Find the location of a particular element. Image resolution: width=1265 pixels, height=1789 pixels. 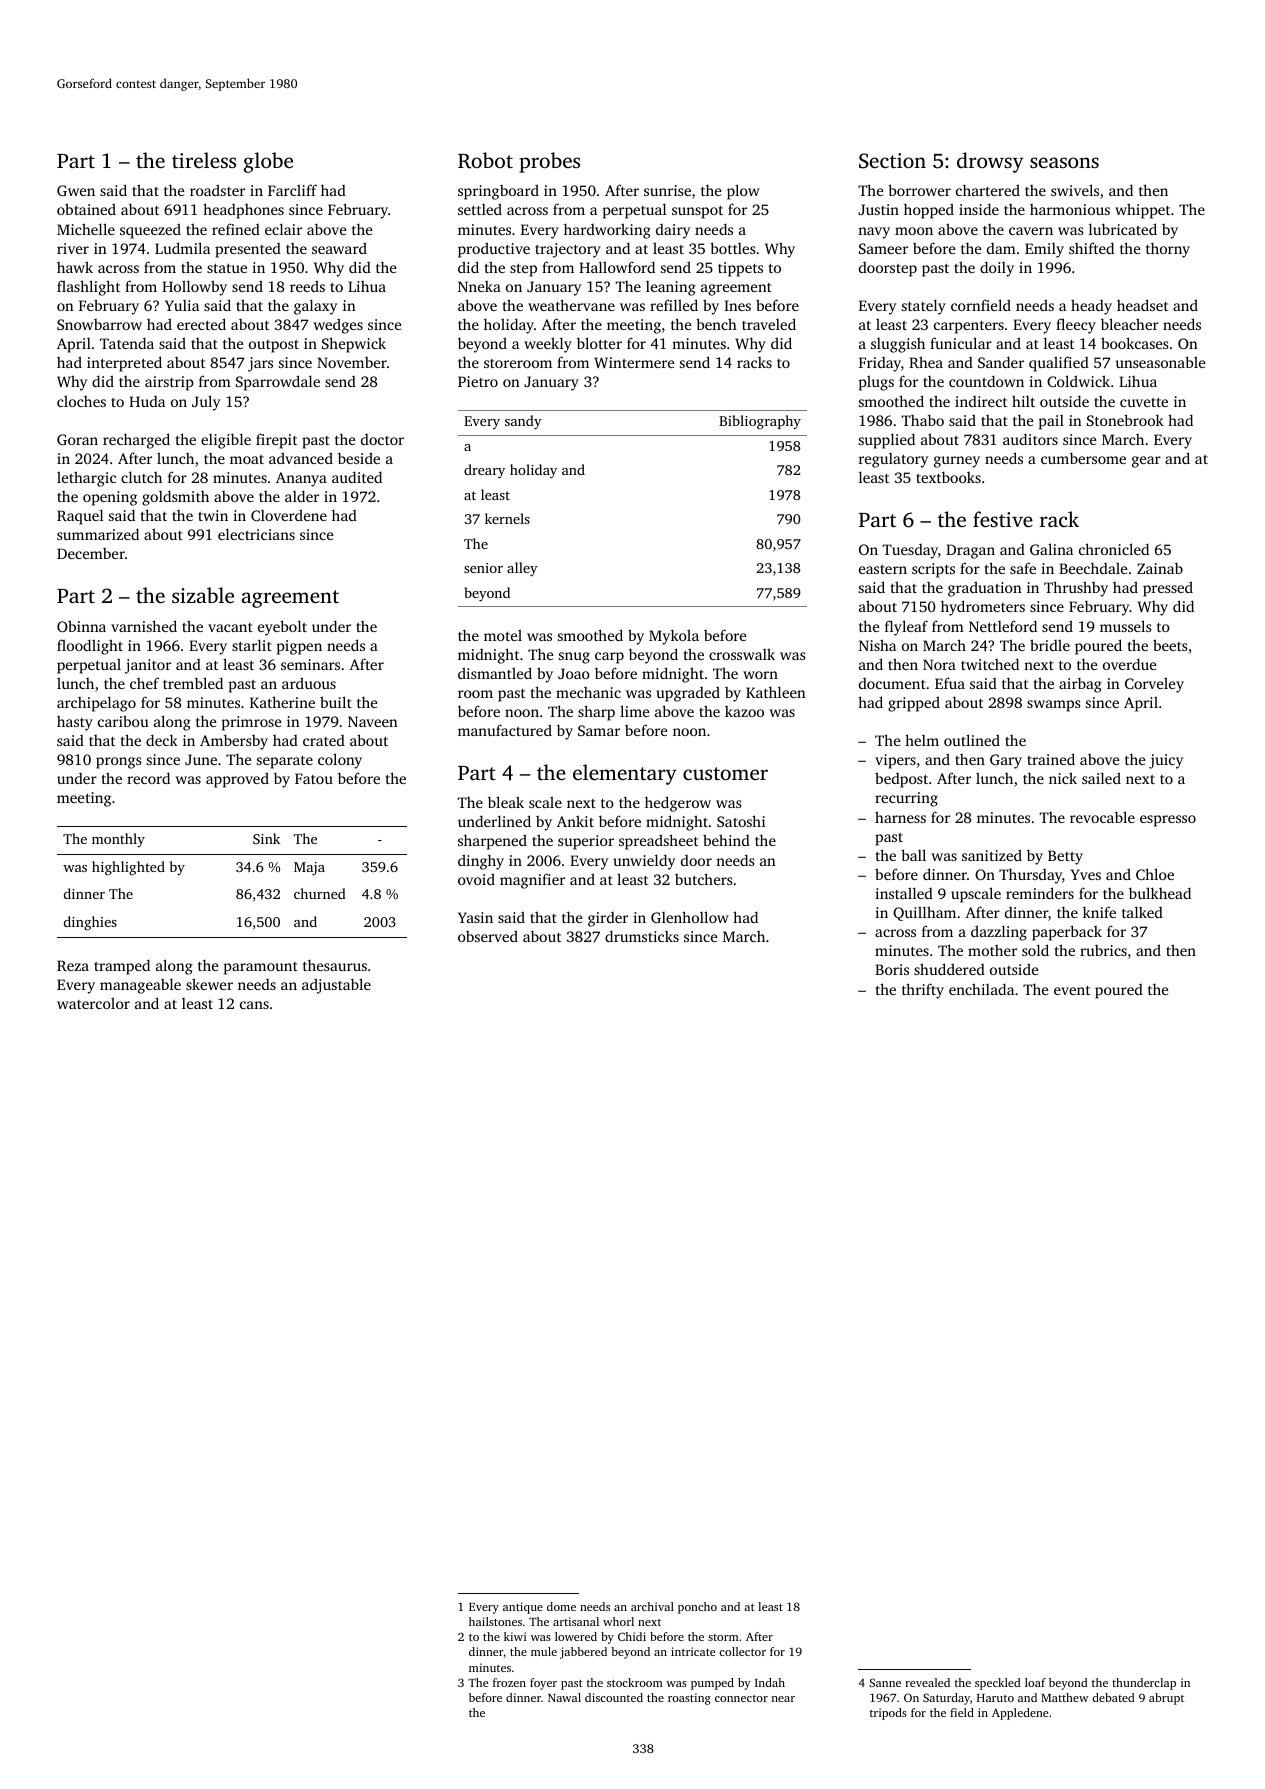

event is located at coordinates (1072, 990).
